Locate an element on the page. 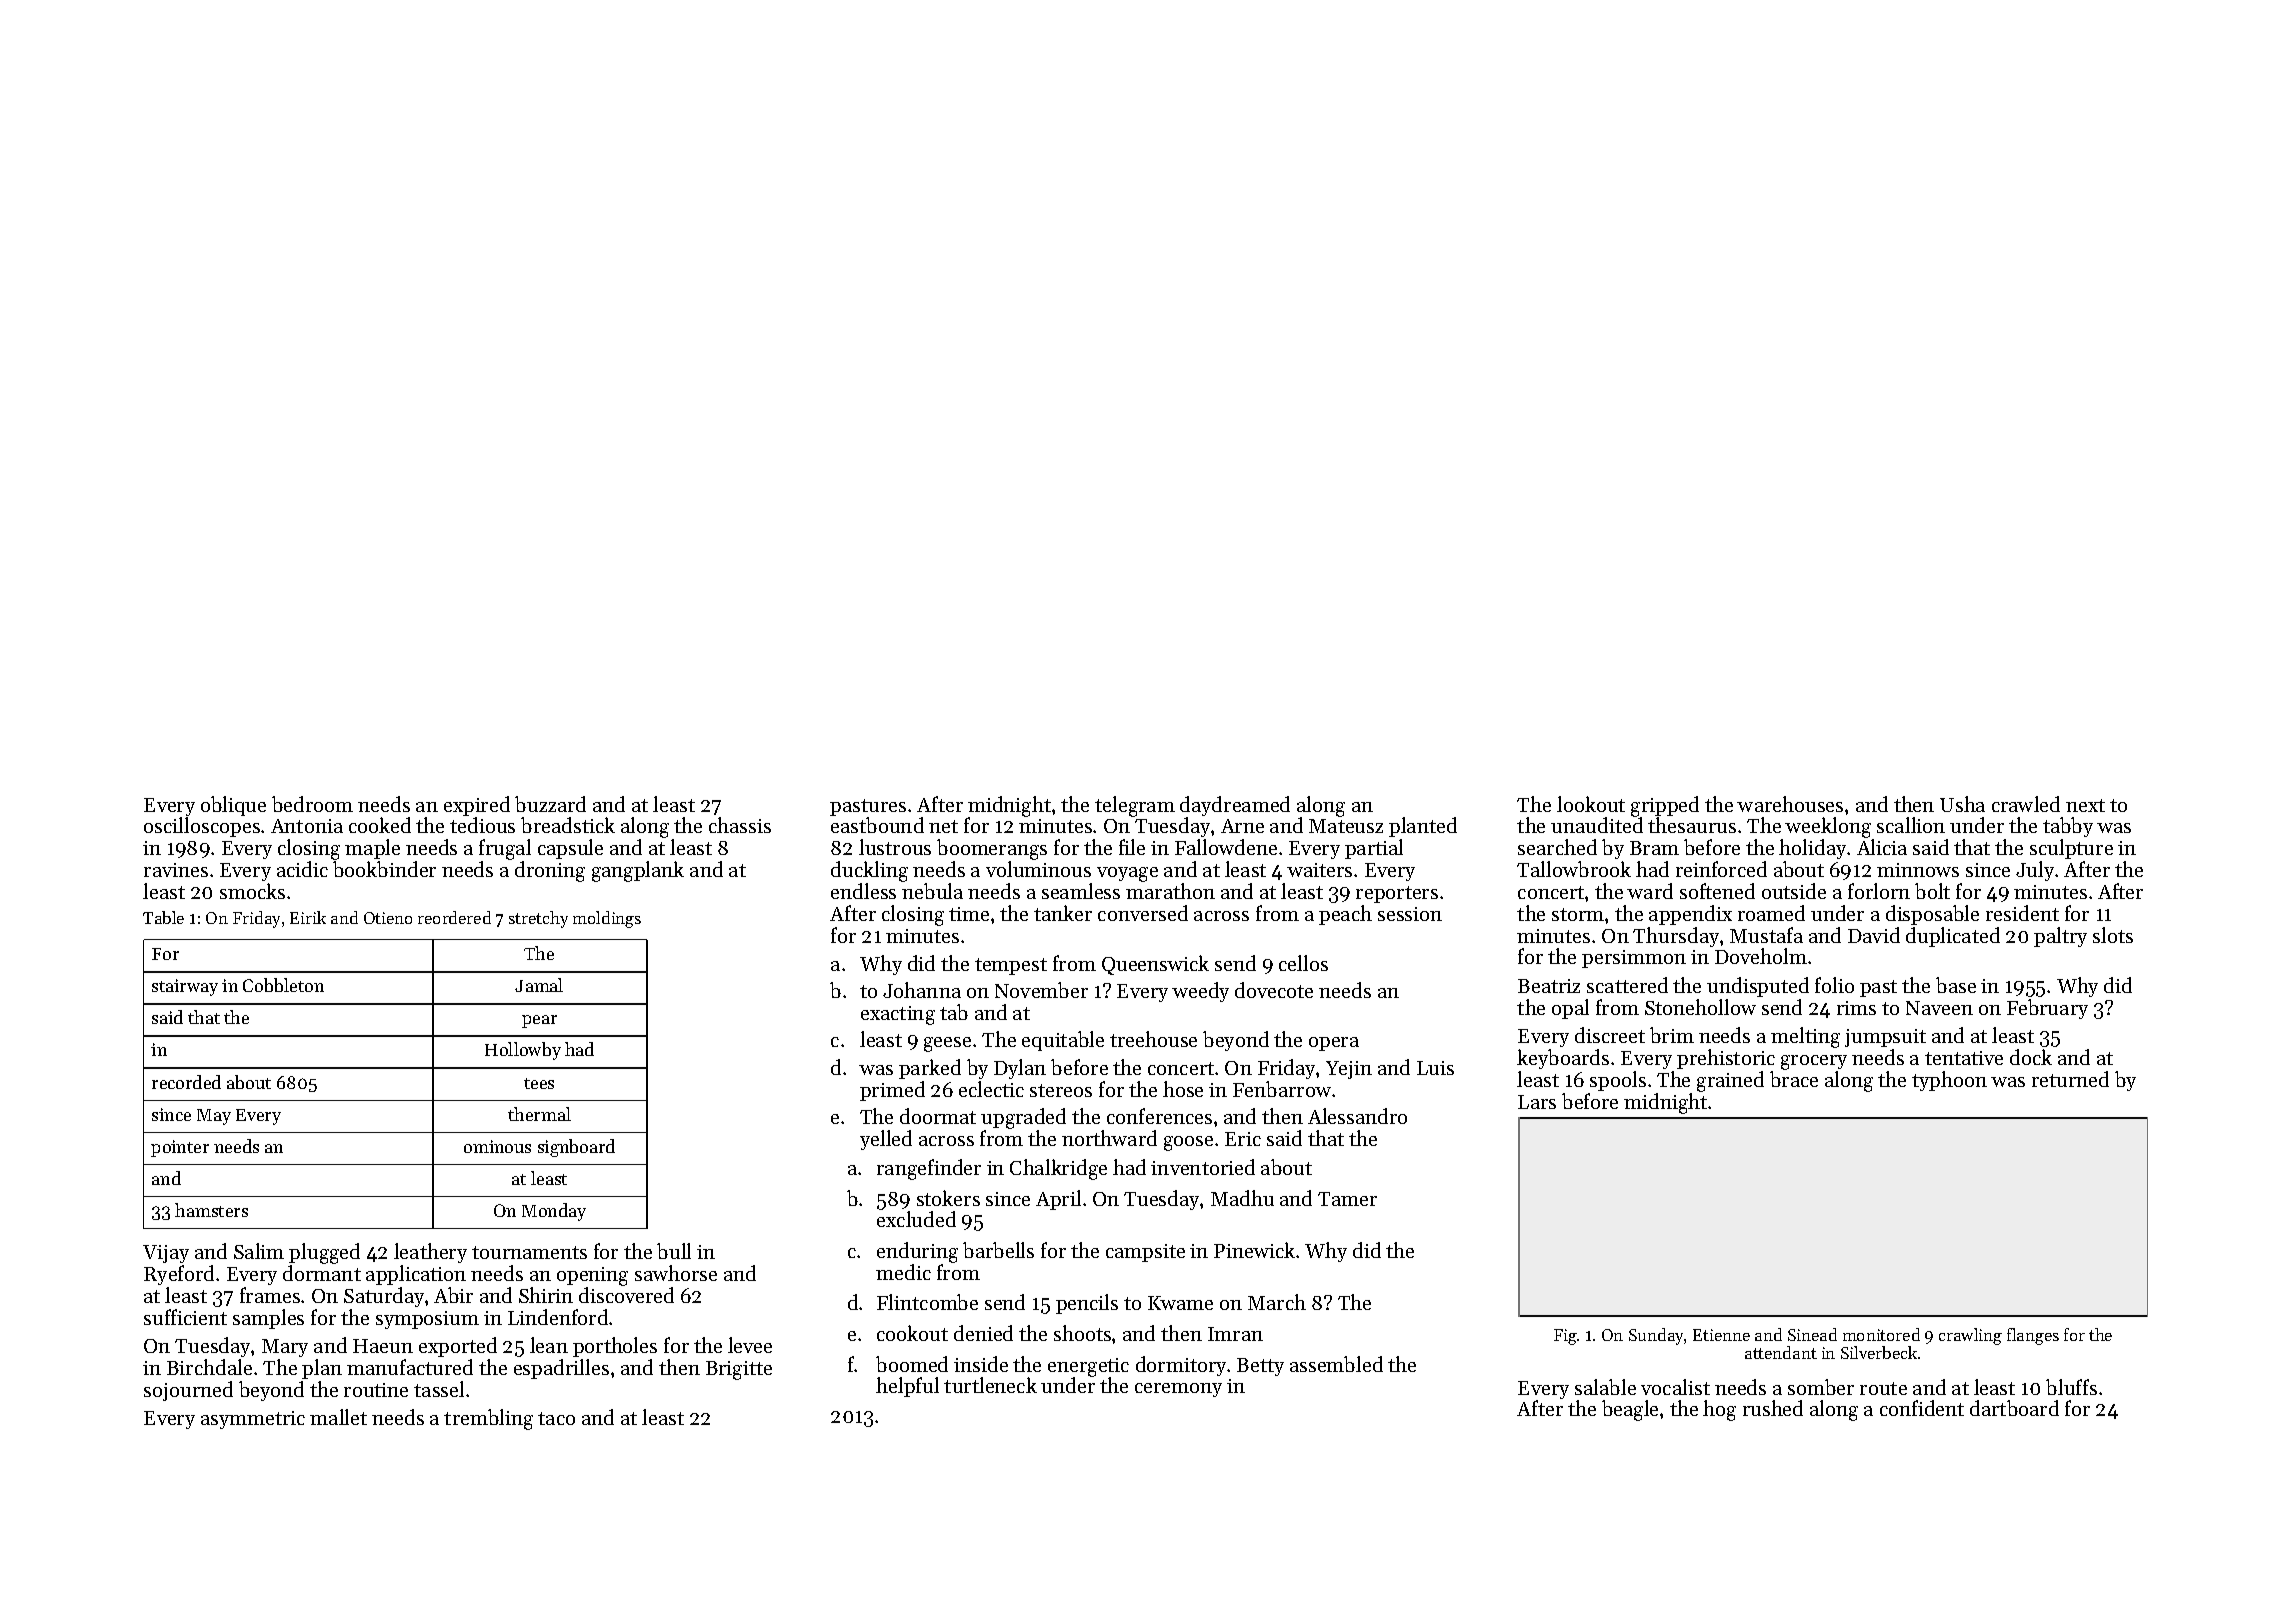 This page has width=2292, height=1620. endless is located at coordinates (863, 891).
